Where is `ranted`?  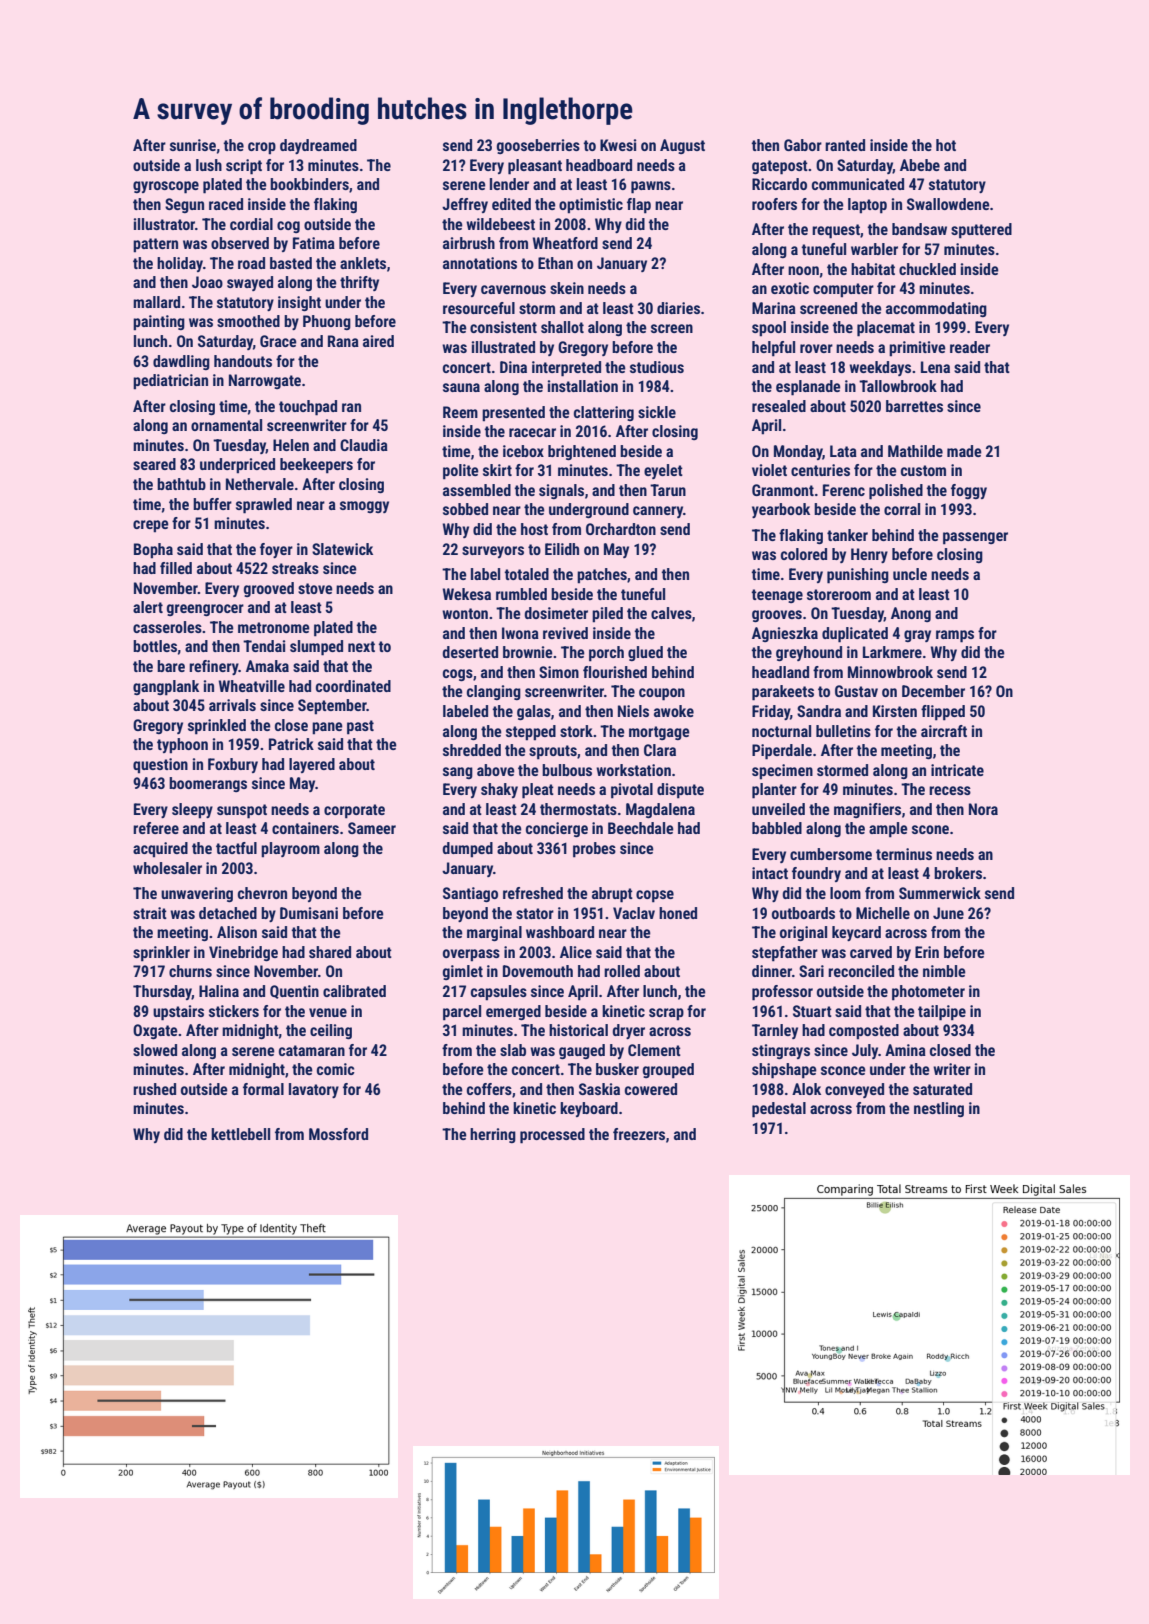
ranted is located at coordinates (845, 145).
